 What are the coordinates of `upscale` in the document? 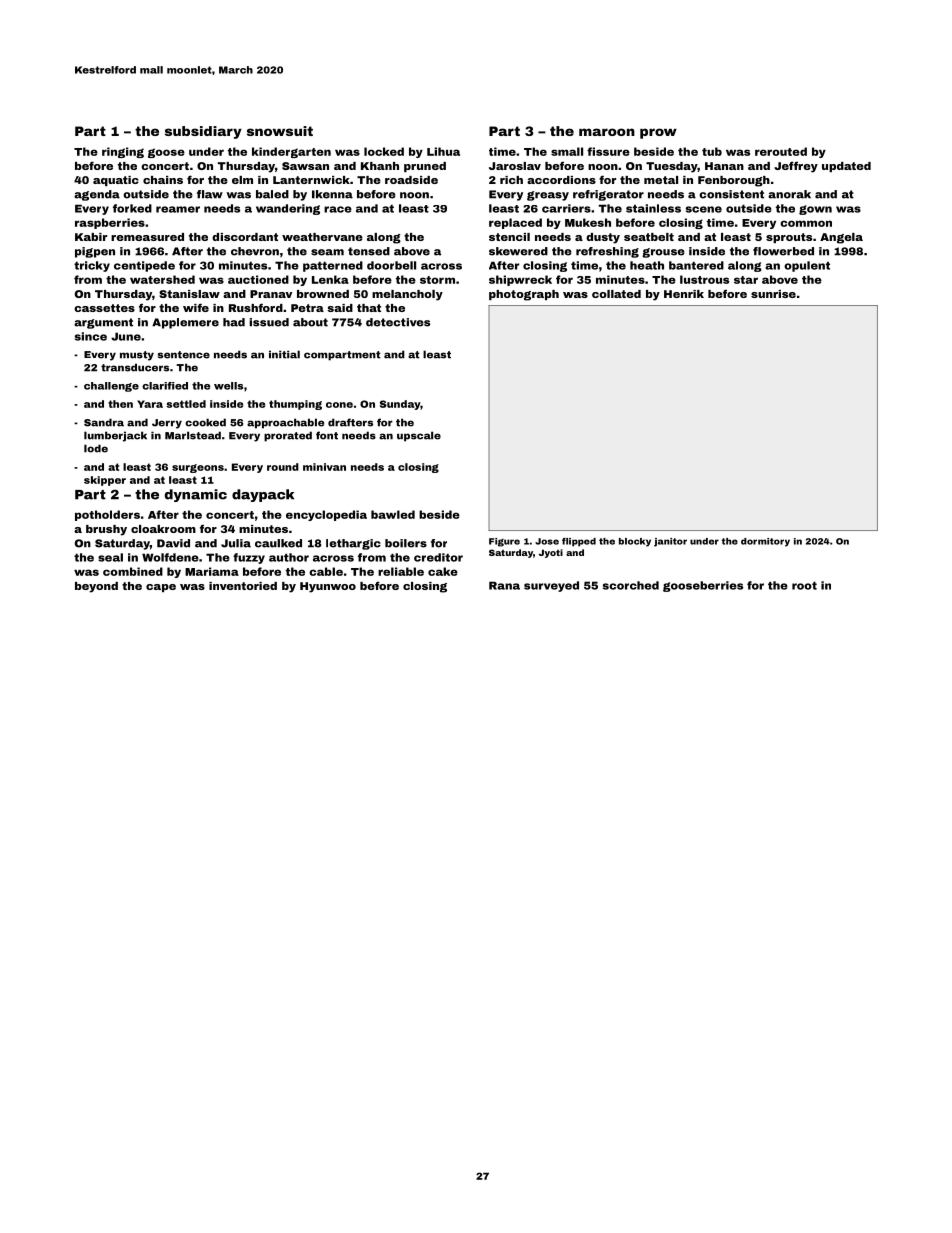 It's located at (419, 436).
